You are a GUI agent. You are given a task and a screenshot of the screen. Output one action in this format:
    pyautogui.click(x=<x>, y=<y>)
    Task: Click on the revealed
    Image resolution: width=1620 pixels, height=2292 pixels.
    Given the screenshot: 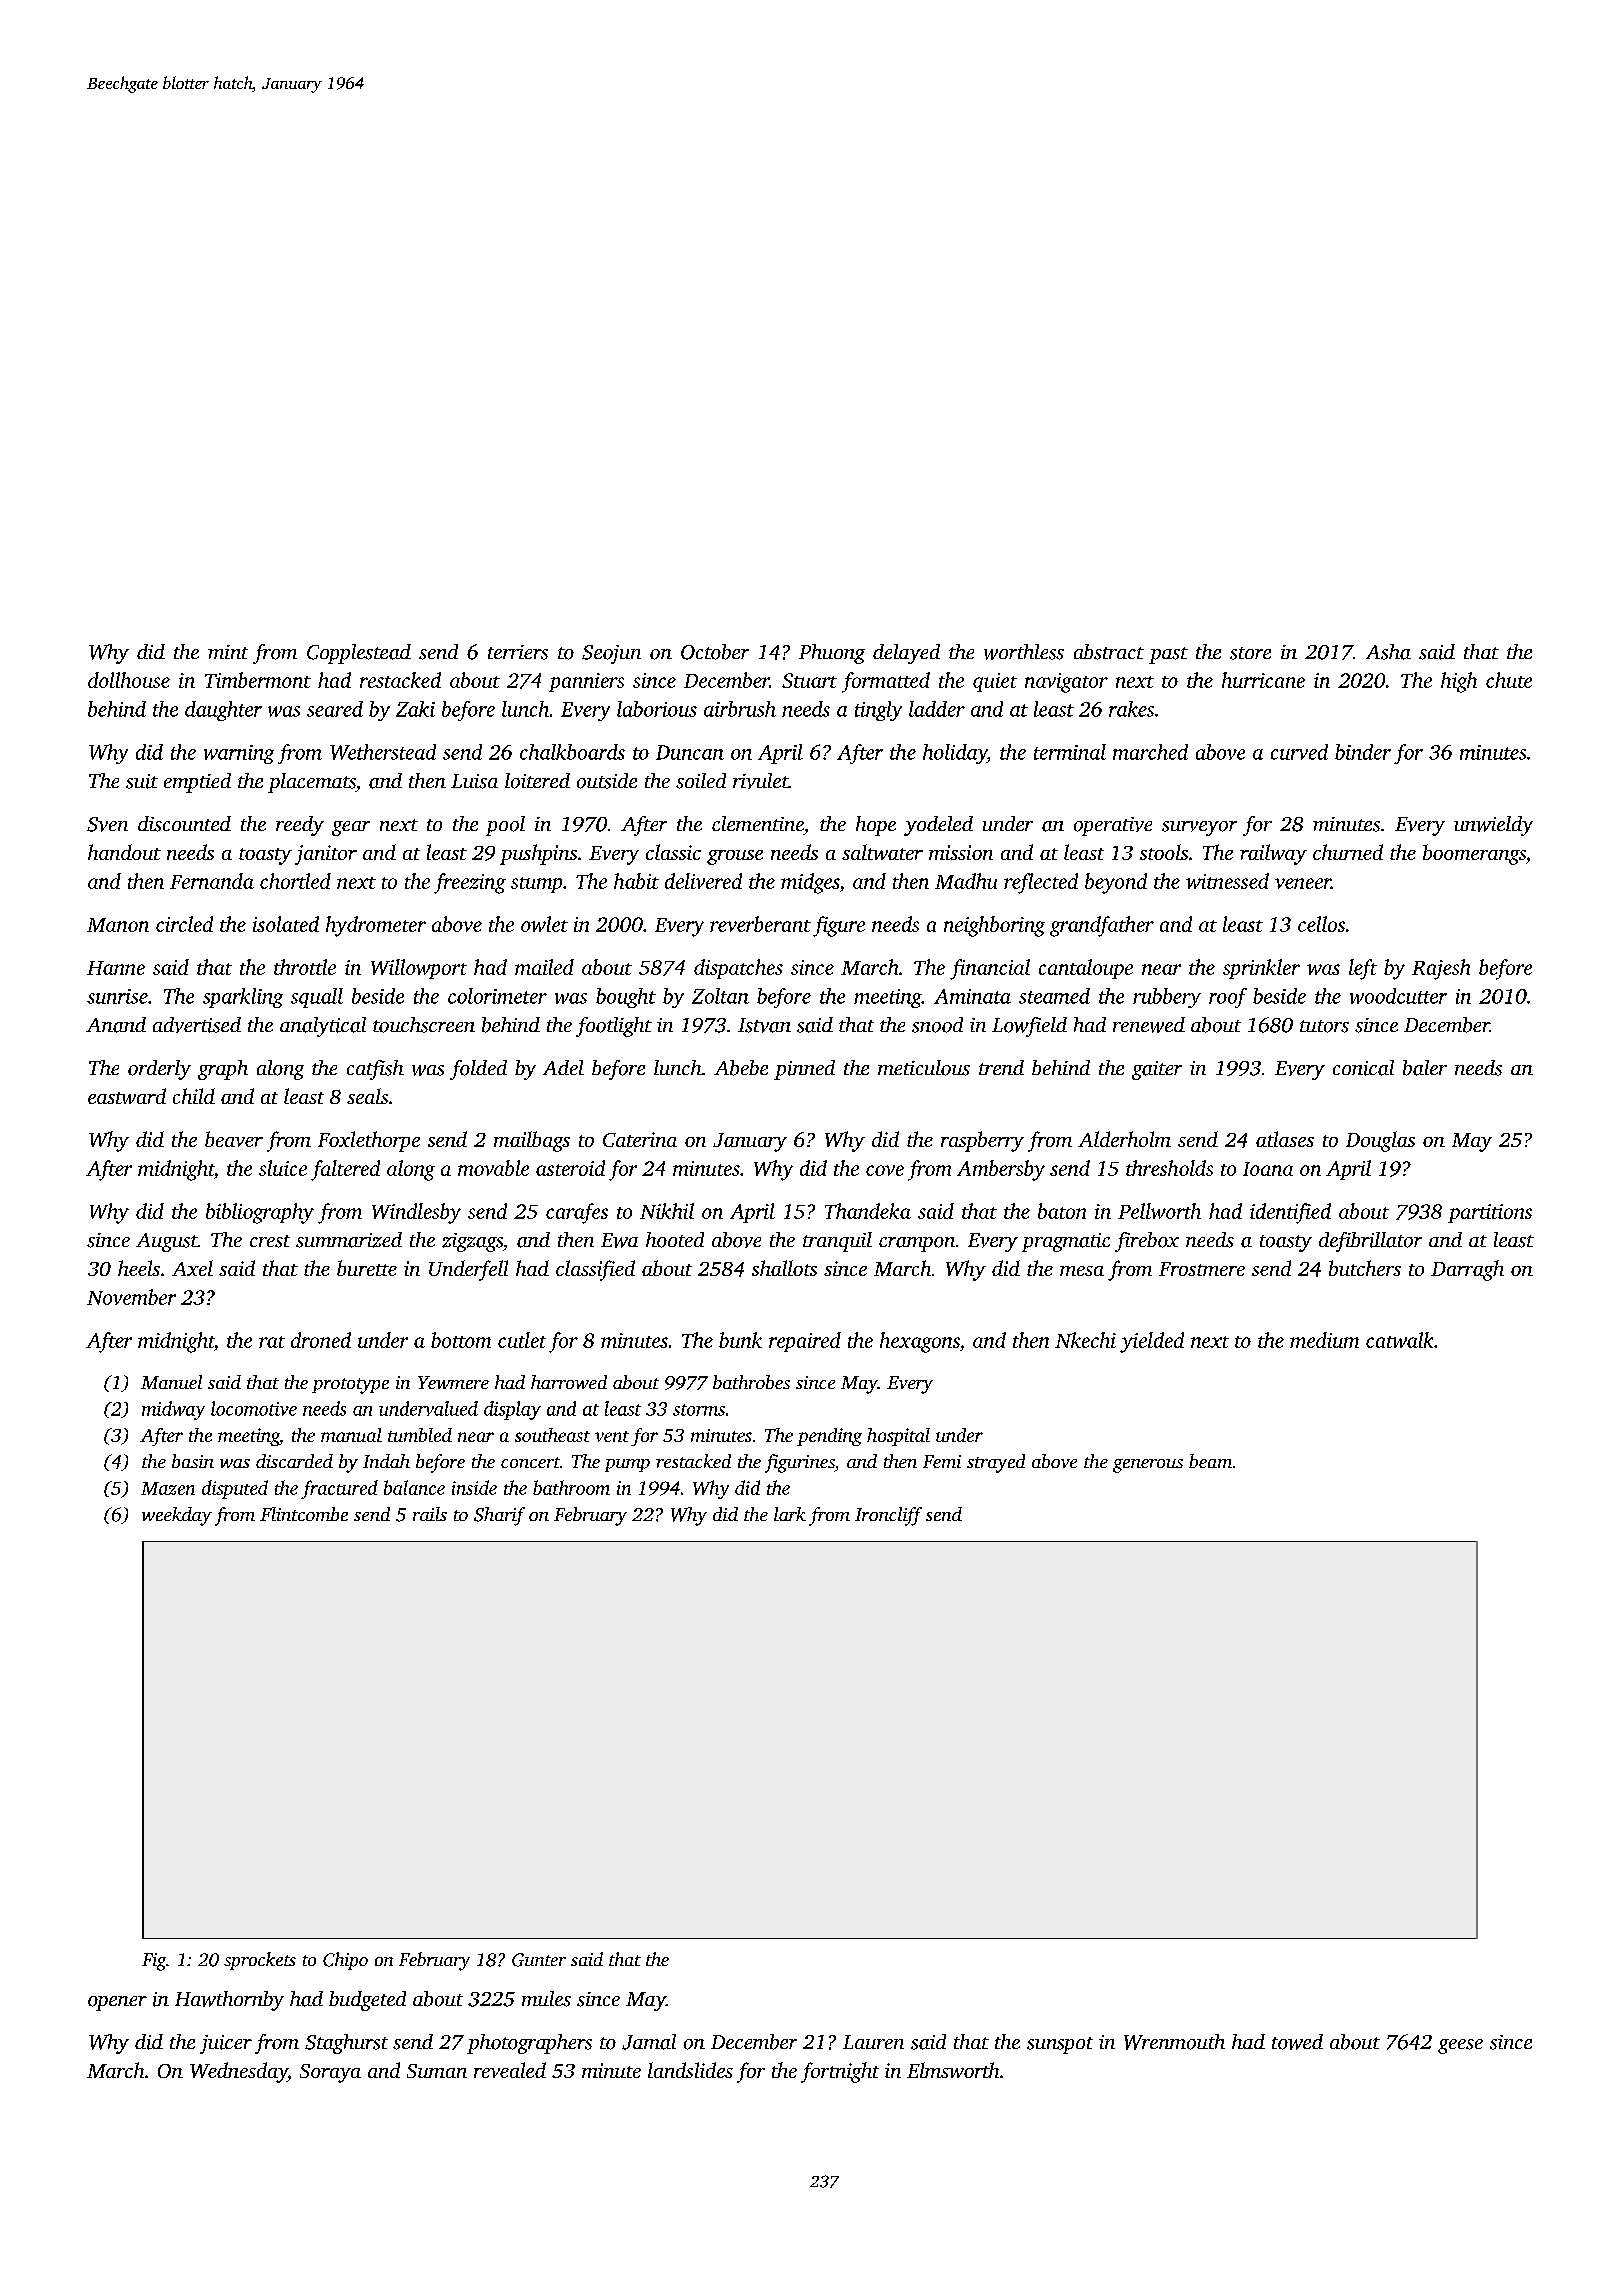 What is the action you would take?
    pyautogui.click(x=510, y=2070)
